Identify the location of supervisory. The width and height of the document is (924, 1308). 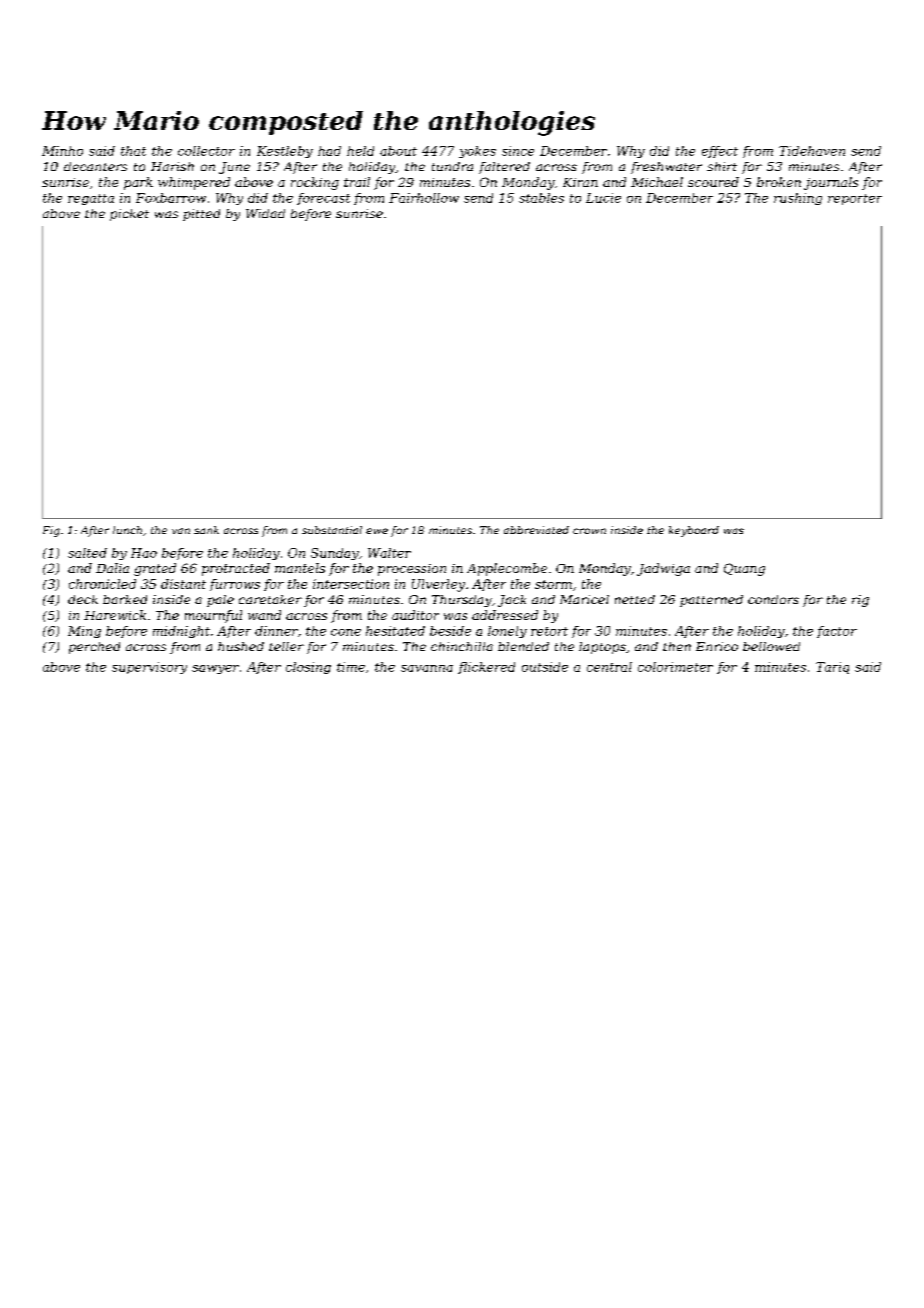
(149, 668).
